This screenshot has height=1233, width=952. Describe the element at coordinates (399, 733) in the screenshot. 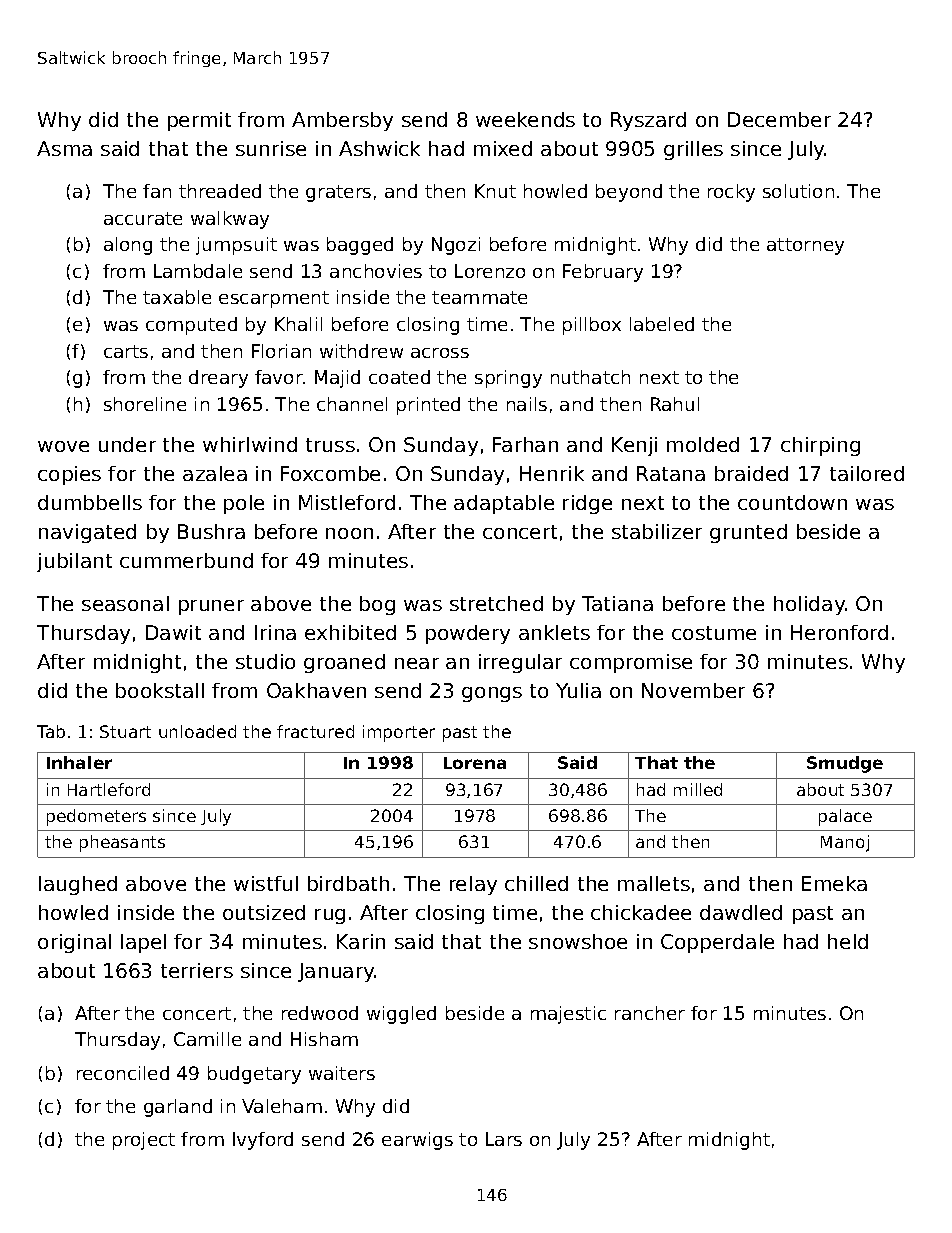

I see `importer` at that location.
